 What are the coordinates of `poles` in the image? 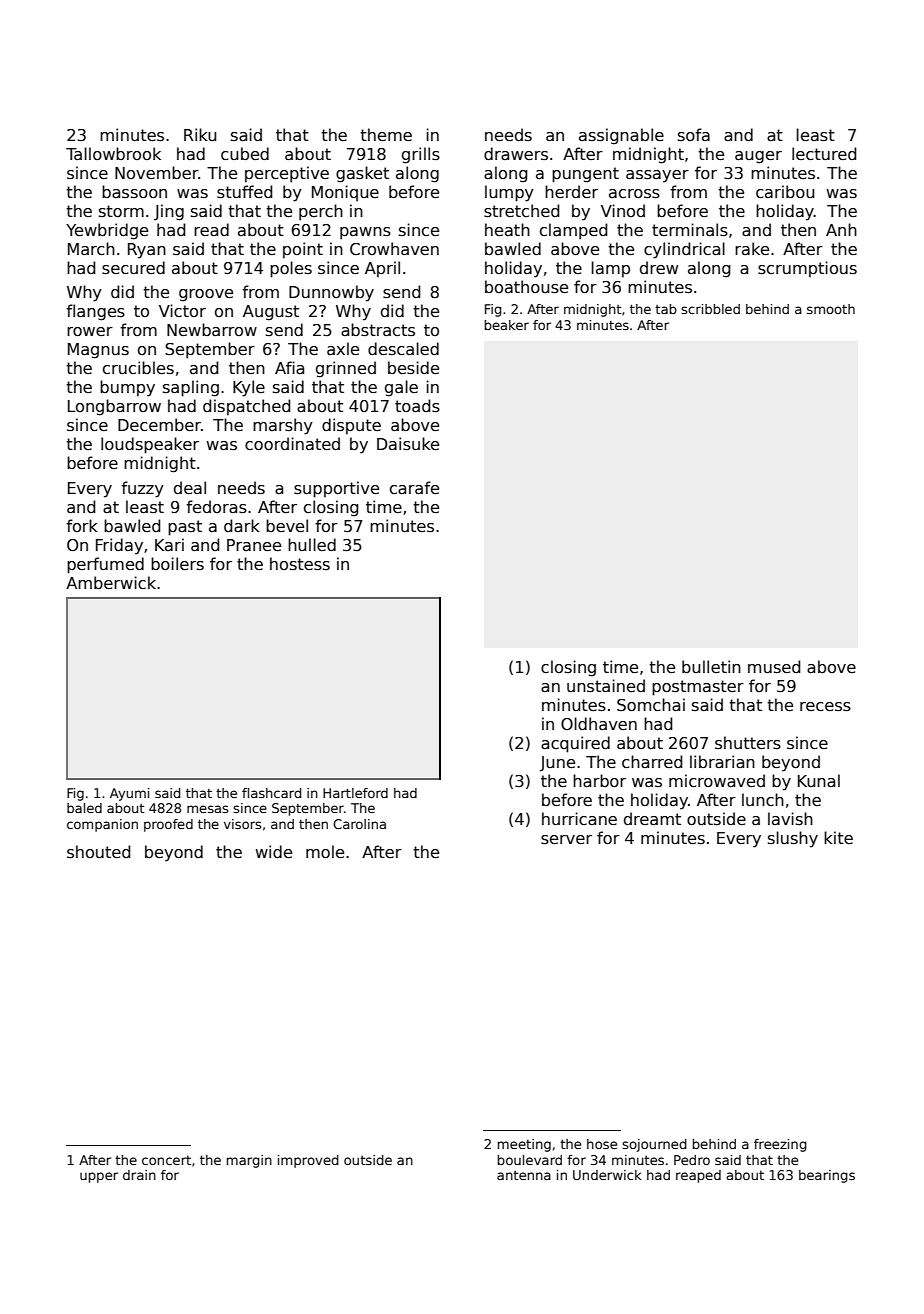 It's located at (291, 269).
